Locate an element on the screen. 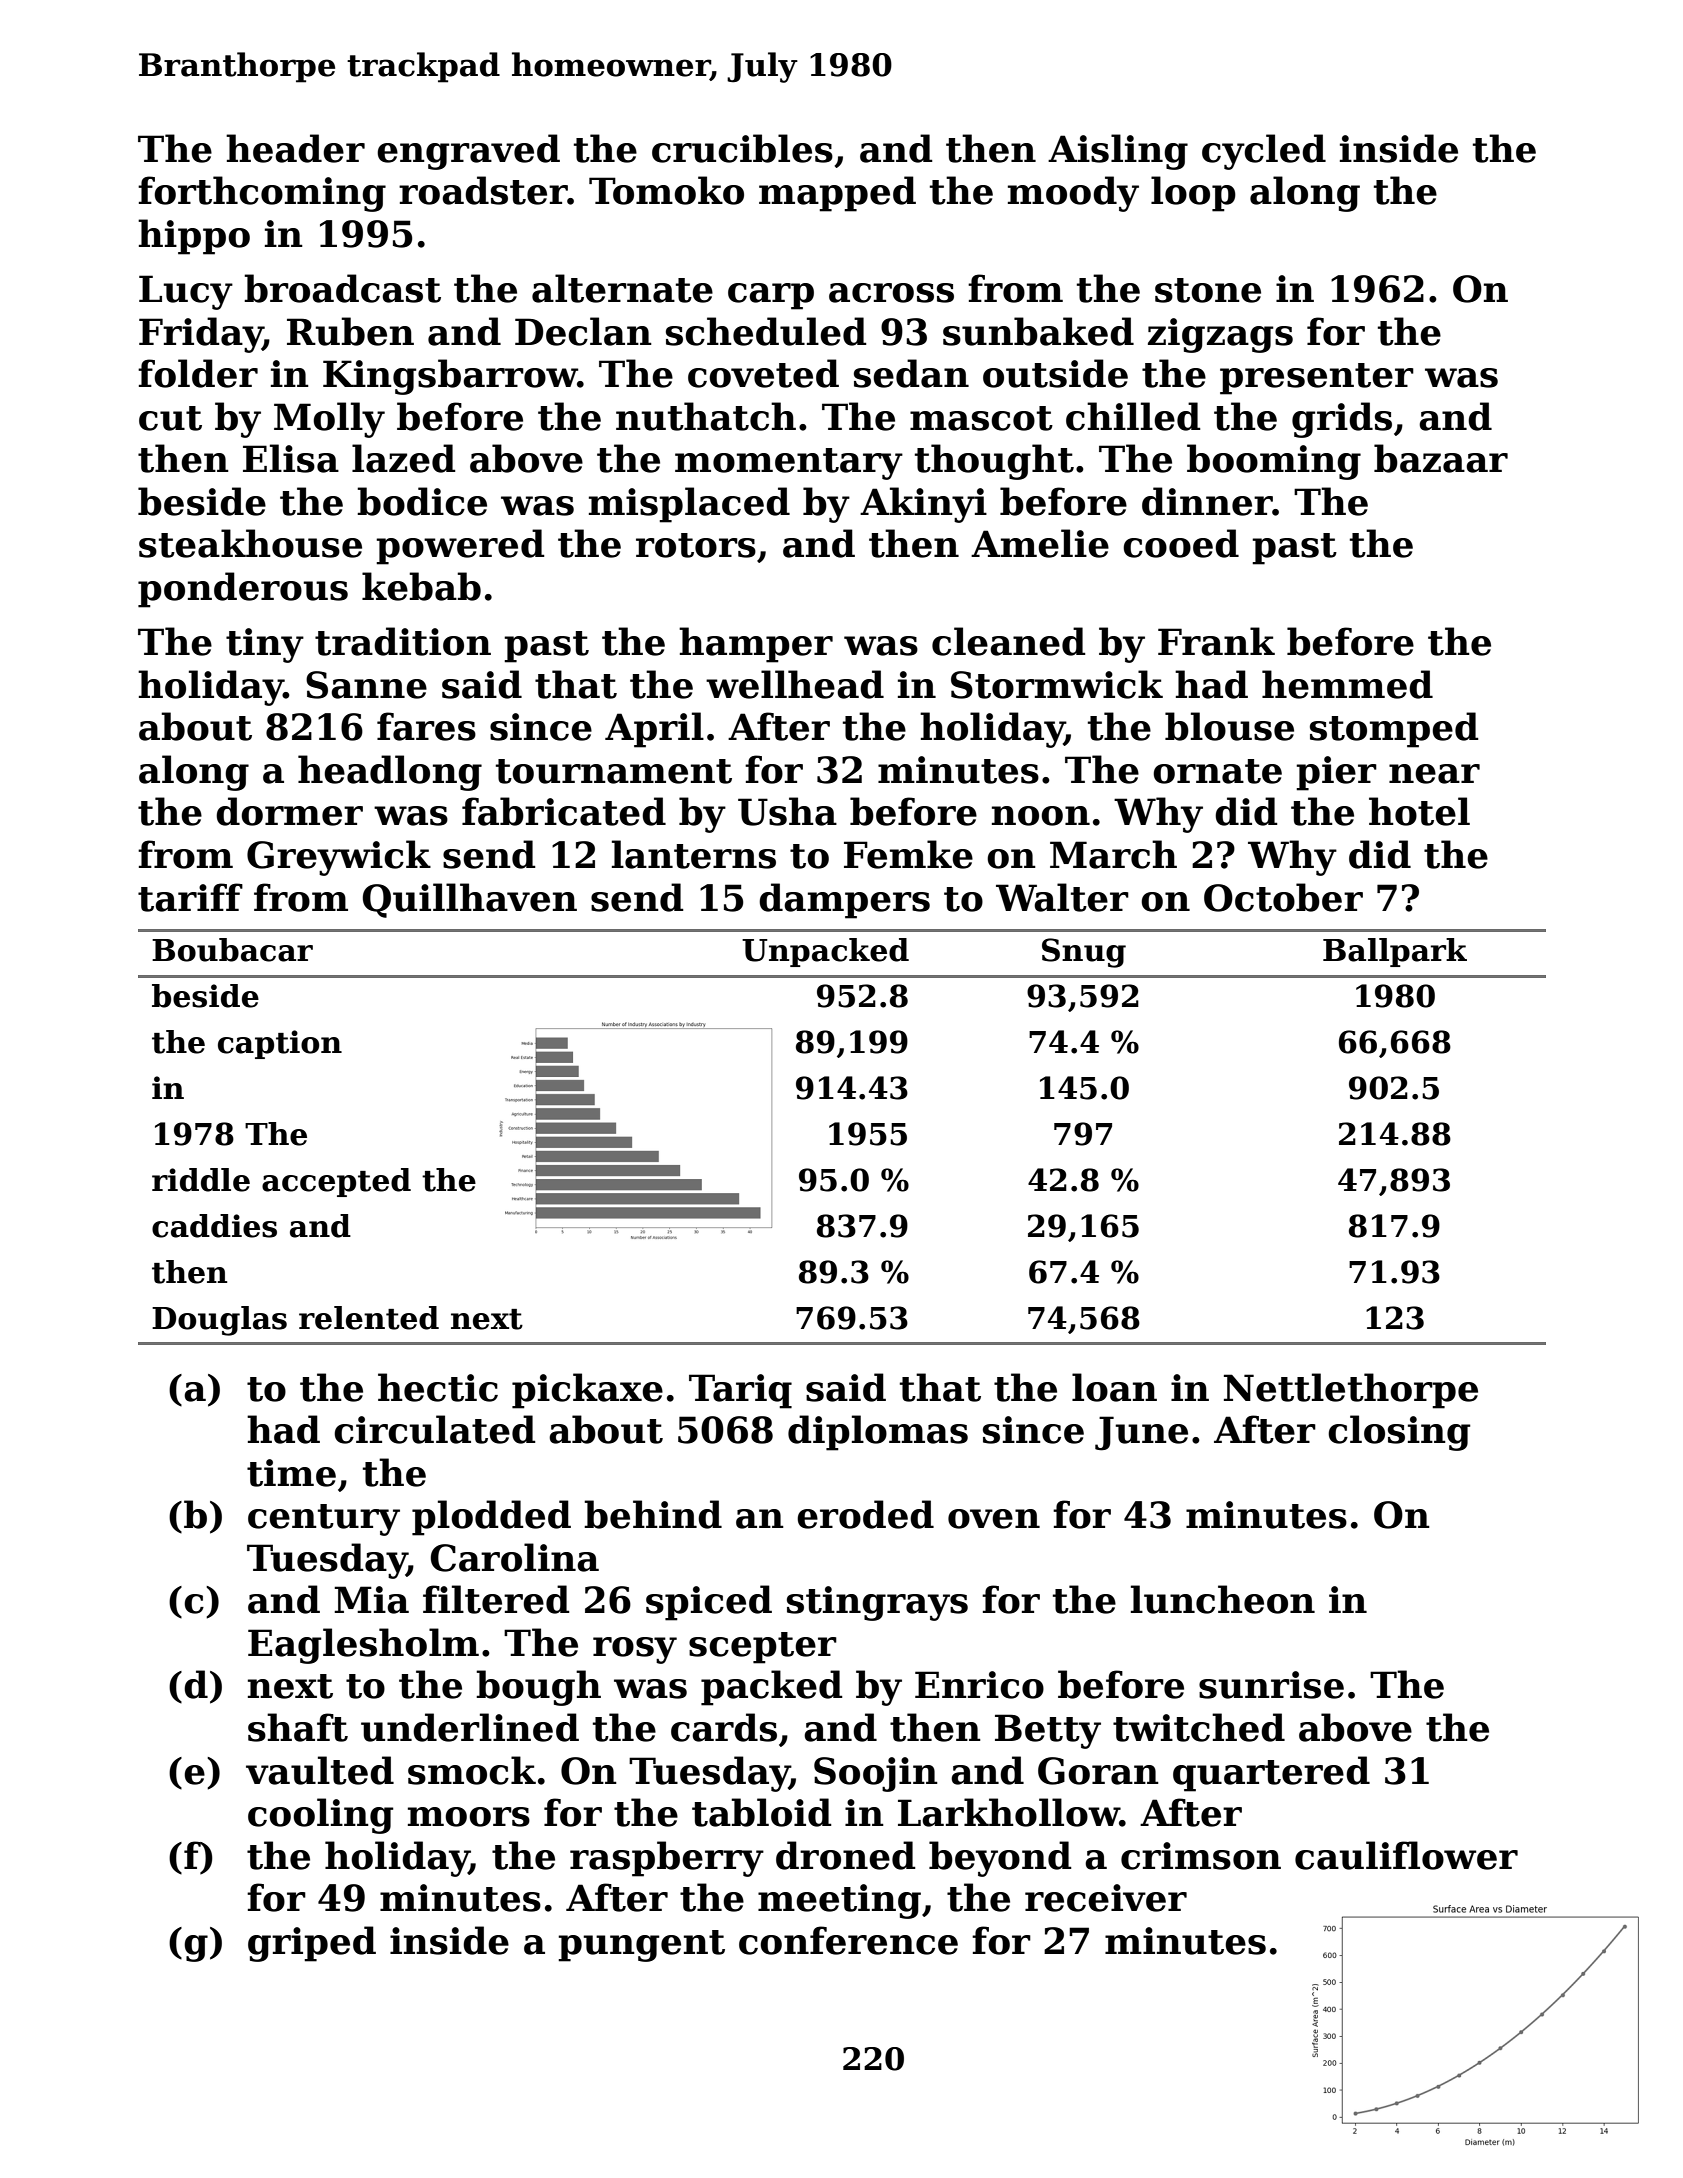  luncheon is located at coordinates (1223, 1599).
